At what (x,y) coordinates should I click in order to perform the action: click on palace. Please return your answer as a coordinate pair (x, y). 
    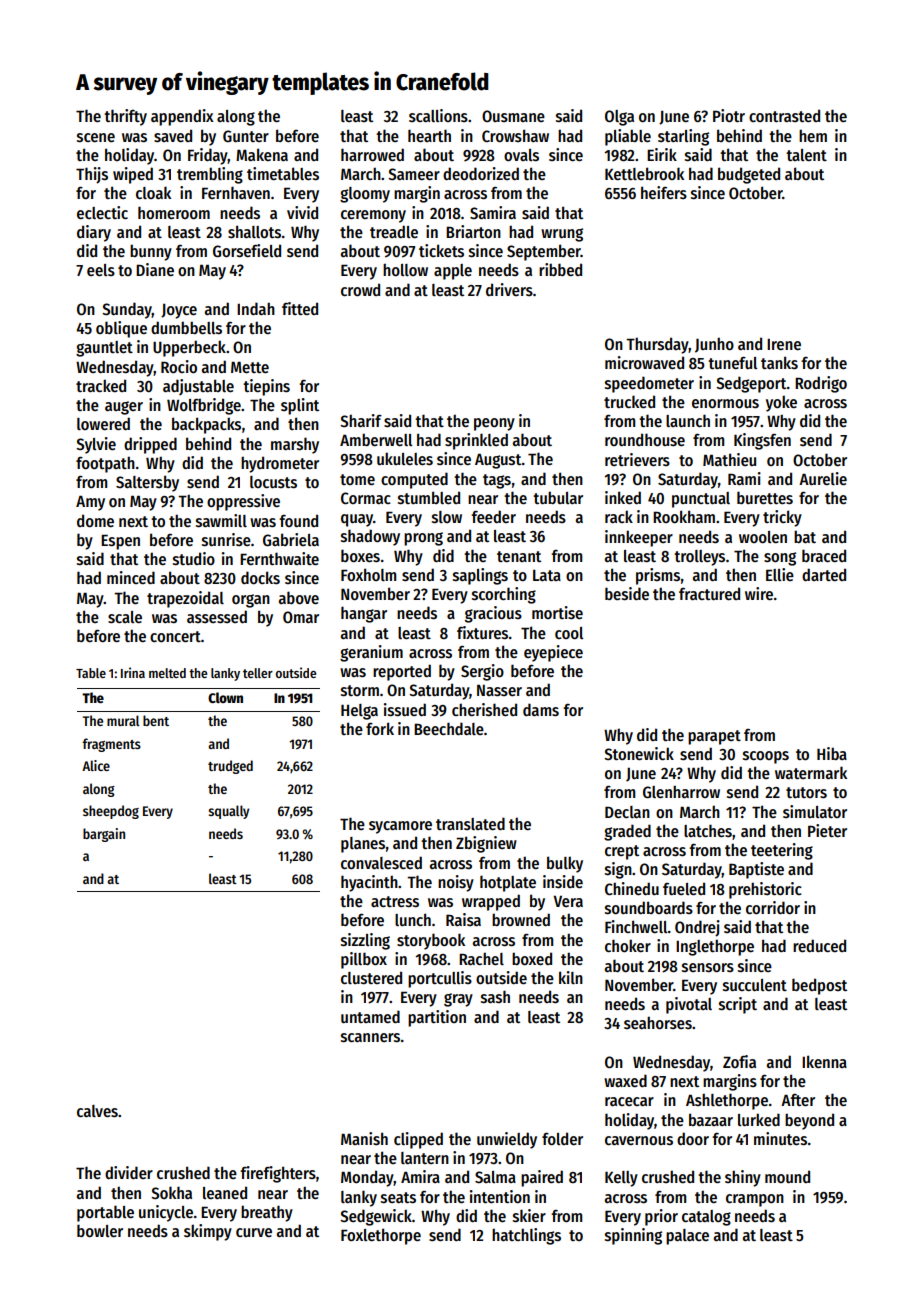
    Looking at the image, I should click on (687, 1237).
